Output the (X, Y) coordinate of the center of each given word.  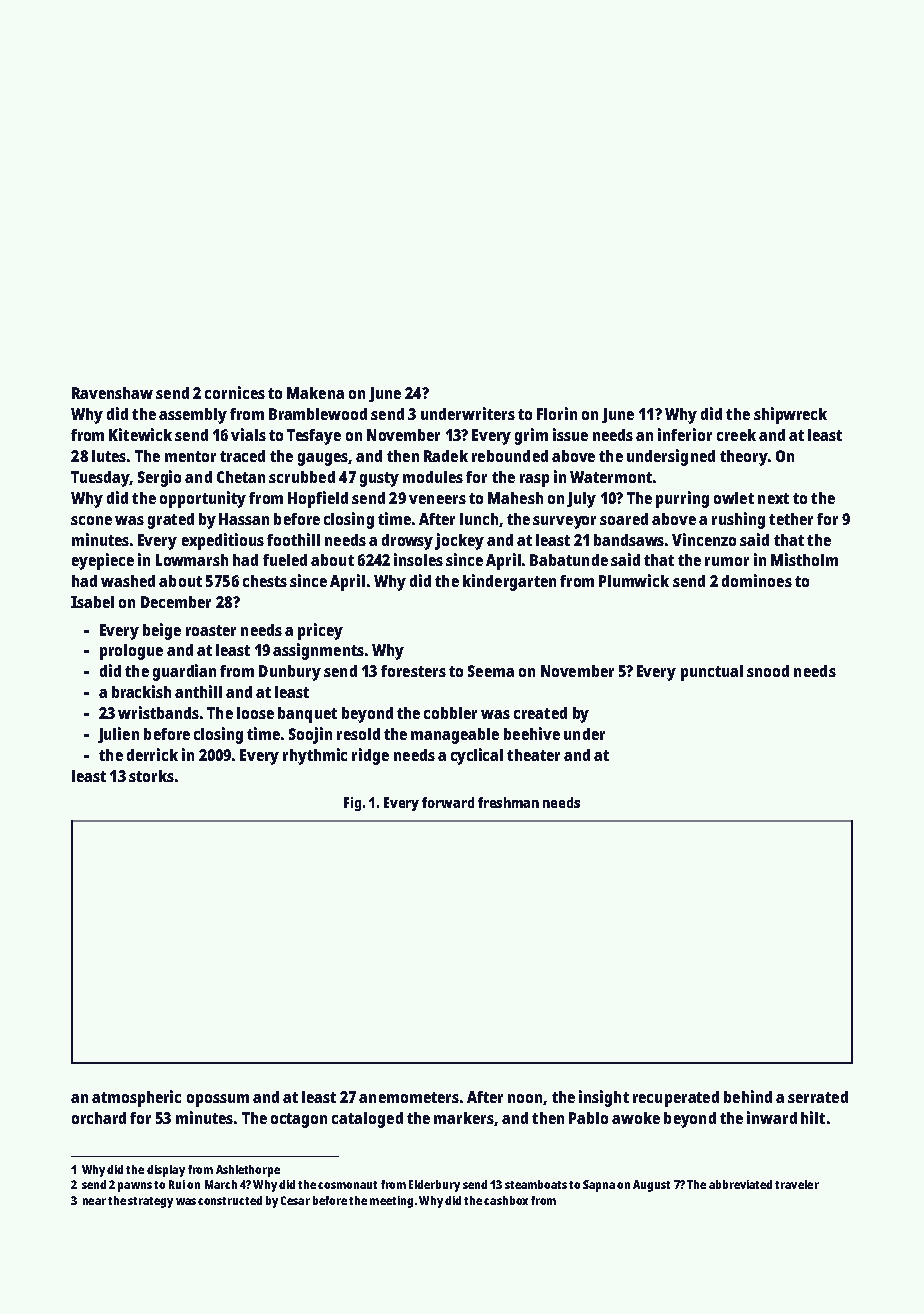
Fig (352, 804)
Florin (557, 413)
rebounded (510, 456)
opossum (218, 1100)
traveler (797, 1184)
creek (736, 435)
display (166, 1171)
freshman (508, 802)
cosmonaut (347, 1185)
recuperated (676, 1099)
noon (526, 1099)
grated (171, 521)
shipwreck (790, 415)
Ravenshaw (112, 393)
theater (533, 755)
